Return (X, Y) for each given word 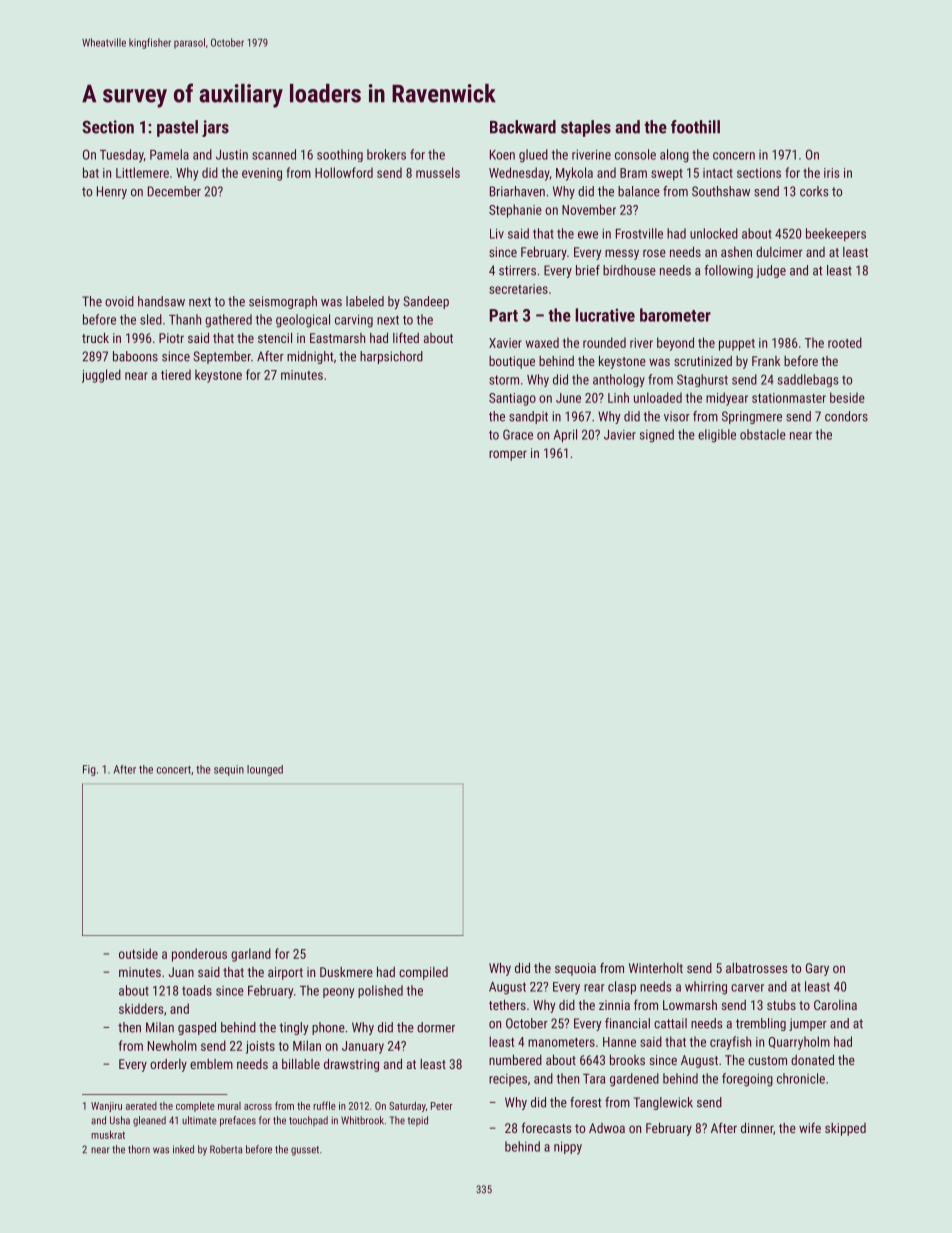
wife (810, 1127)
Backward (523, 127)
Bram (633, 173)
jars (215, 128)
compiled (423, 973)
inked (183, 1149)
